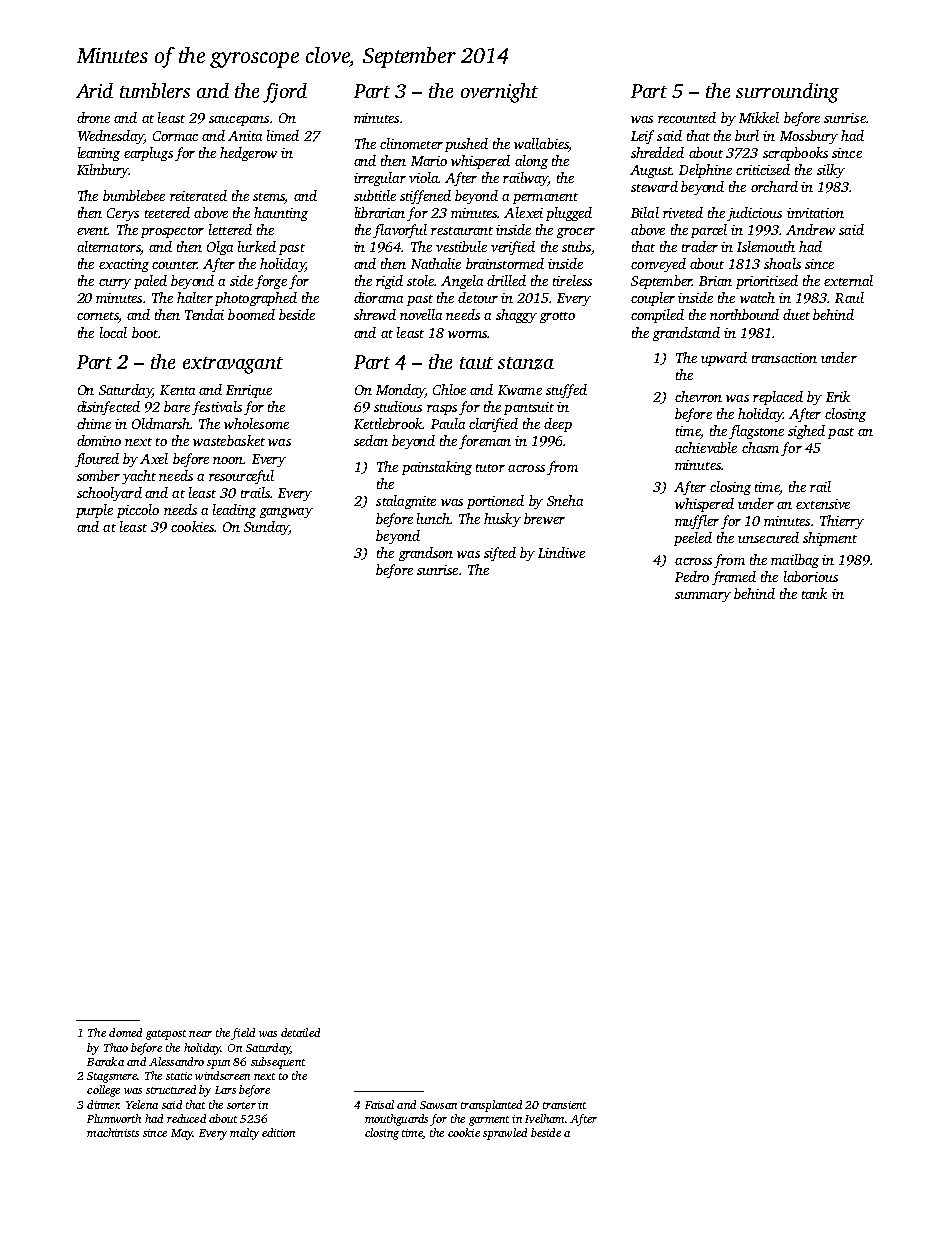 Image resolution: width=952 pixels, height=1233 pixels. I want to click on Lindiwe, so click(561, 552).
